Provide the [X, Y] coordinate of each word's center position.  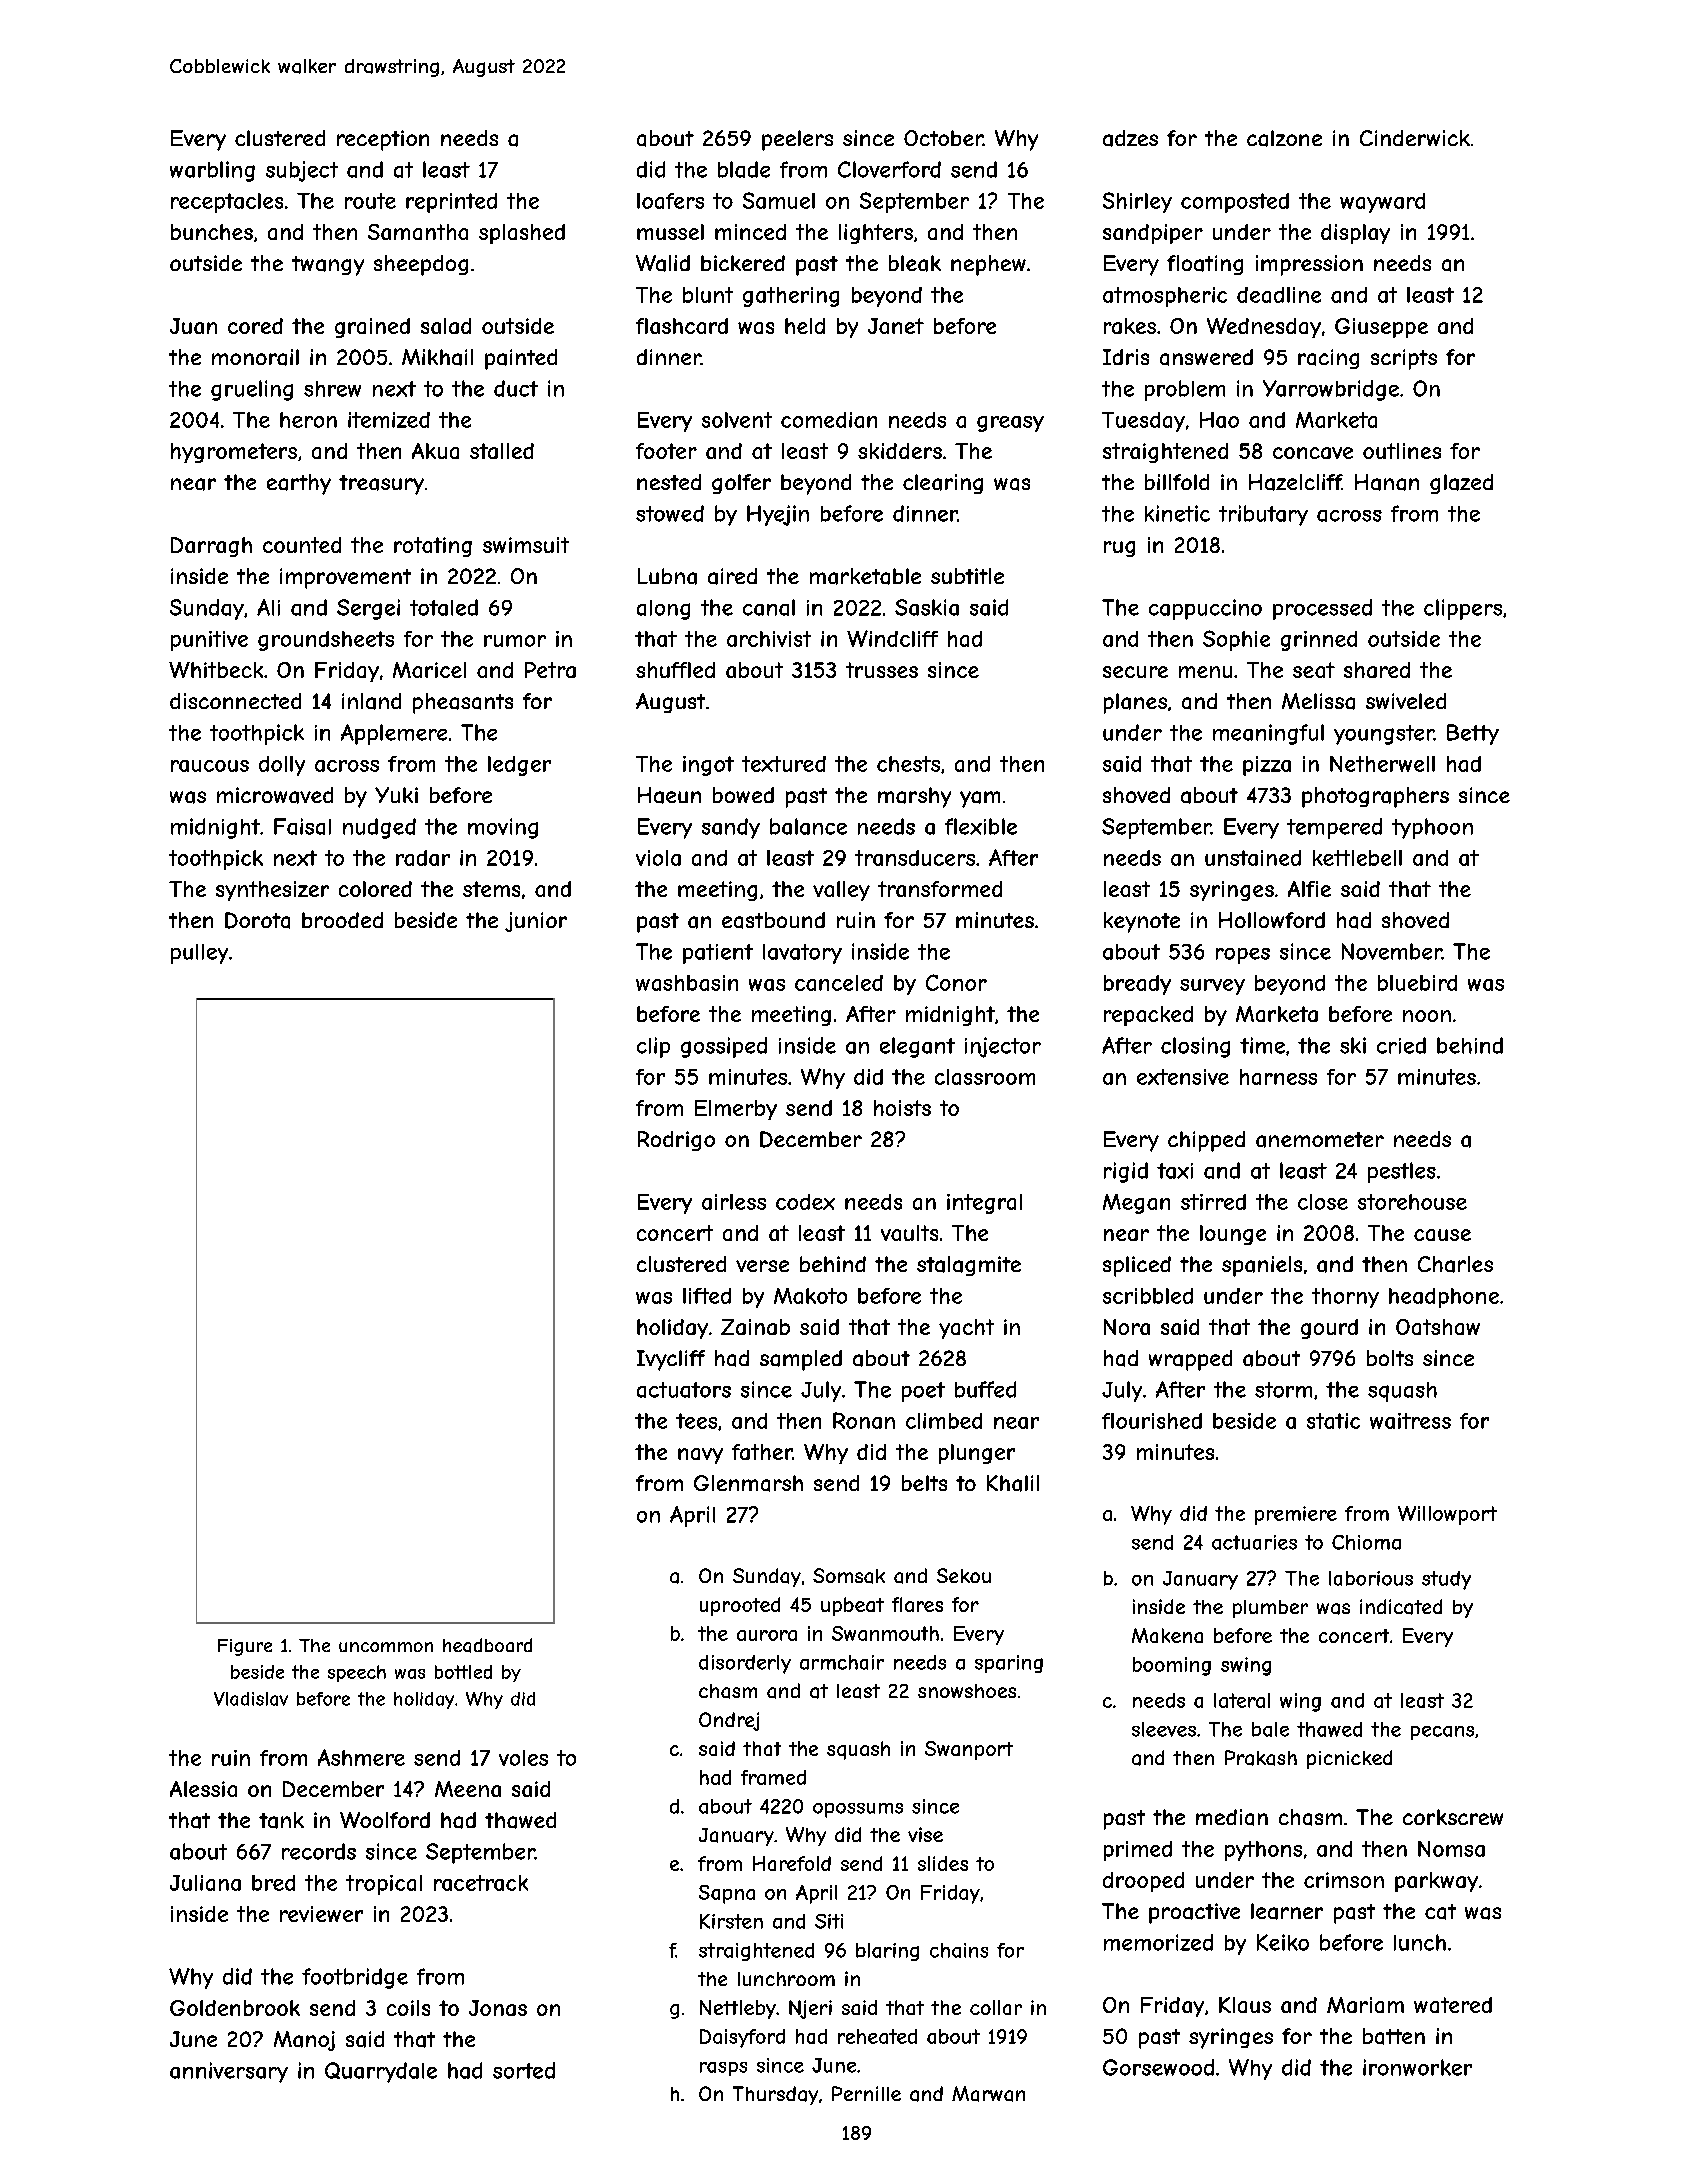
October [943, 138]
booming [1172, 1666]
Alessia [203, 1789]
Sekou [964, 1575]
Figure [245, 1647]
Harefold [792, 1863]
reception [383, 140]
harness [1278, 1077]
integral [984, 1204]
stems [491, 889]
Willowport [1447, 1515]
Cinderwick [1415, 138]
